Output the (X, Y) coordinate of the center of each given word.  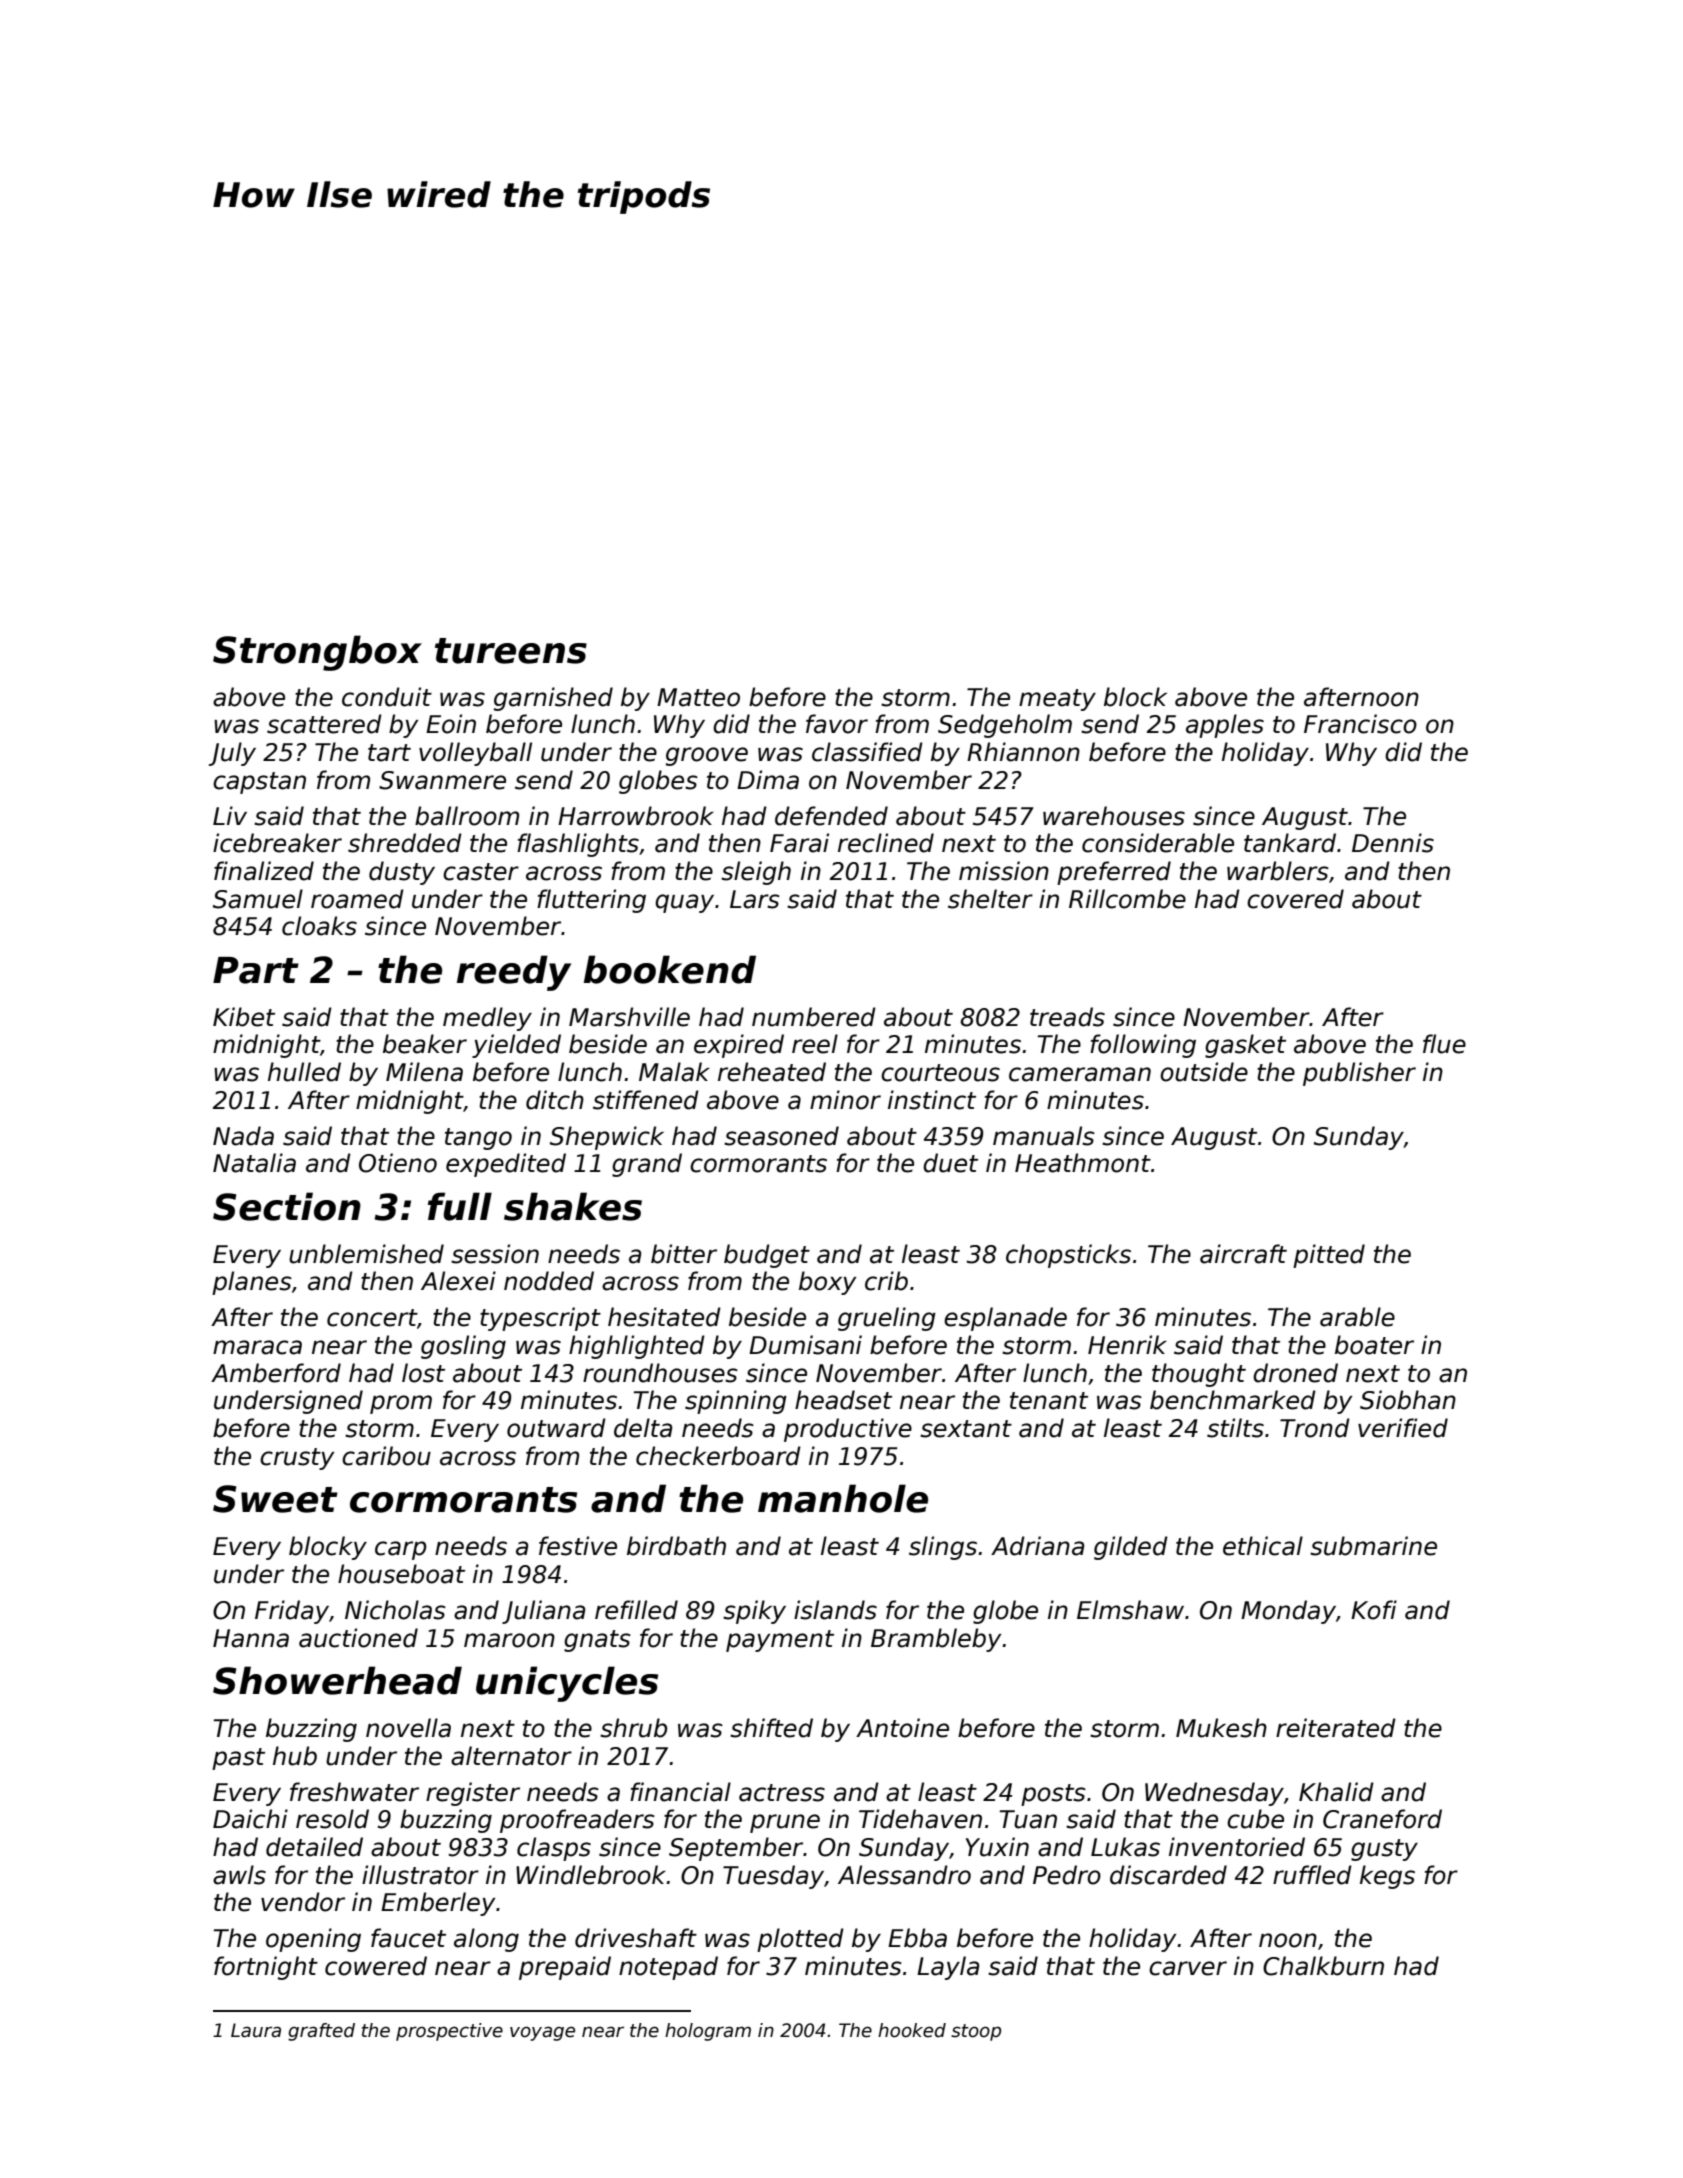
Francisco (1360, 724)
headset (843, 1400)
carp (401, 1550)
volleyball (475, 754)
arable (1357, 1317)
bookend (670, 969)
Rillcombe (1127, 899)
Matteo (698, 697)
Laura (256, 2030)
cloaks (319, 926)
